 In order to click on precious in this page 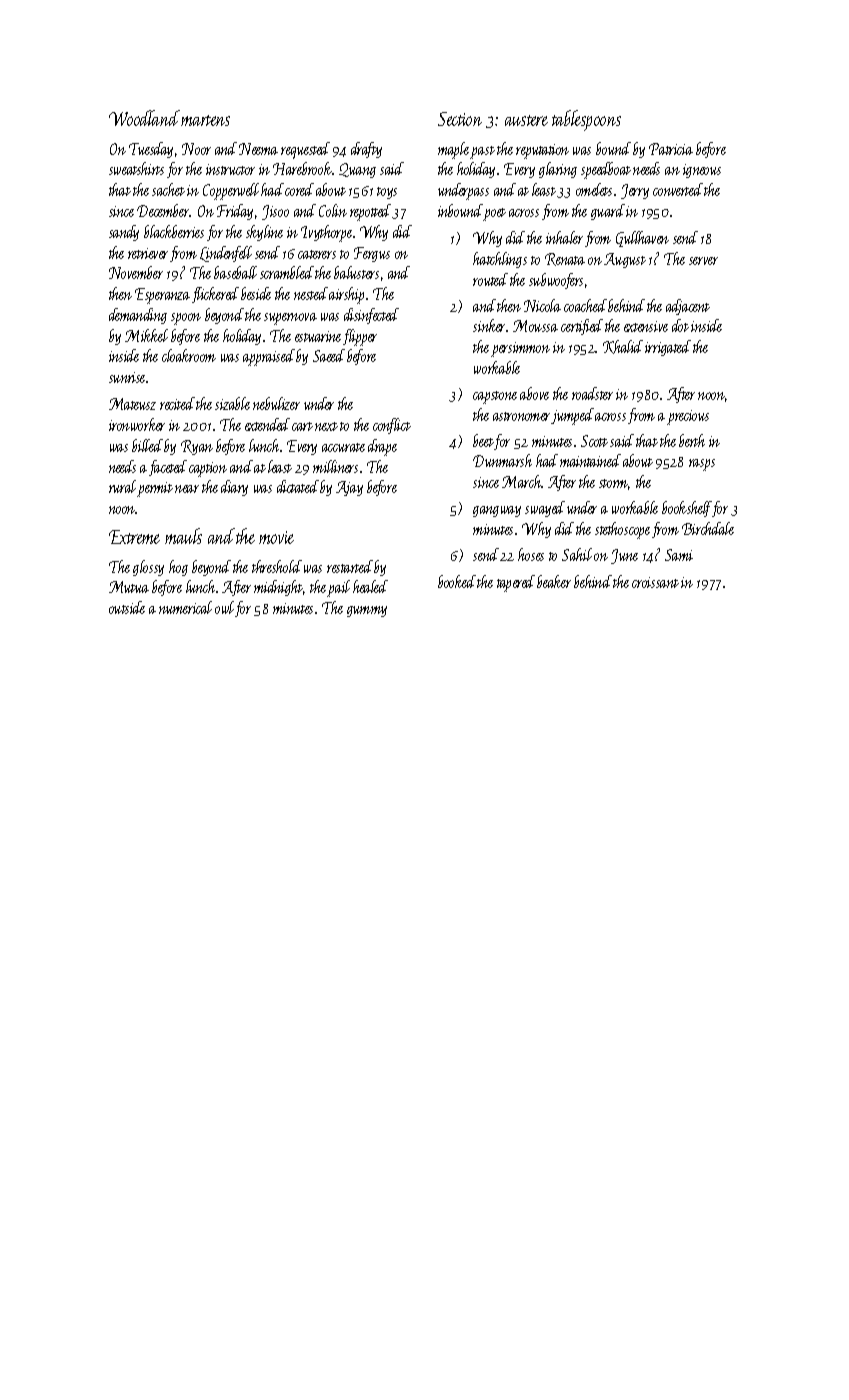, I will do `click(688, 417)`.
